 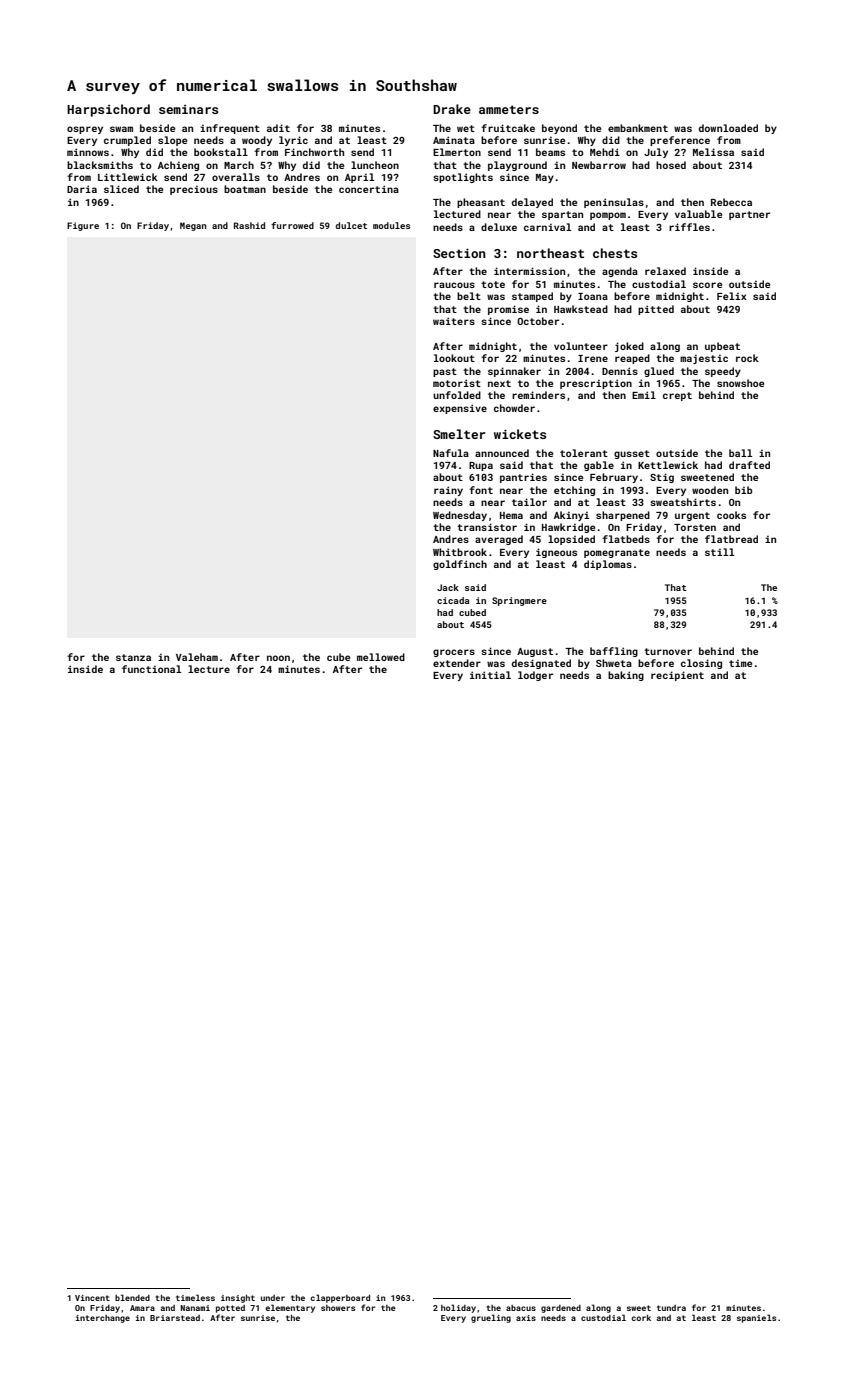 What do you see at coordinates (195, 1308) in the document?
I see `Nanami` at bounding box center [195, 1308].
